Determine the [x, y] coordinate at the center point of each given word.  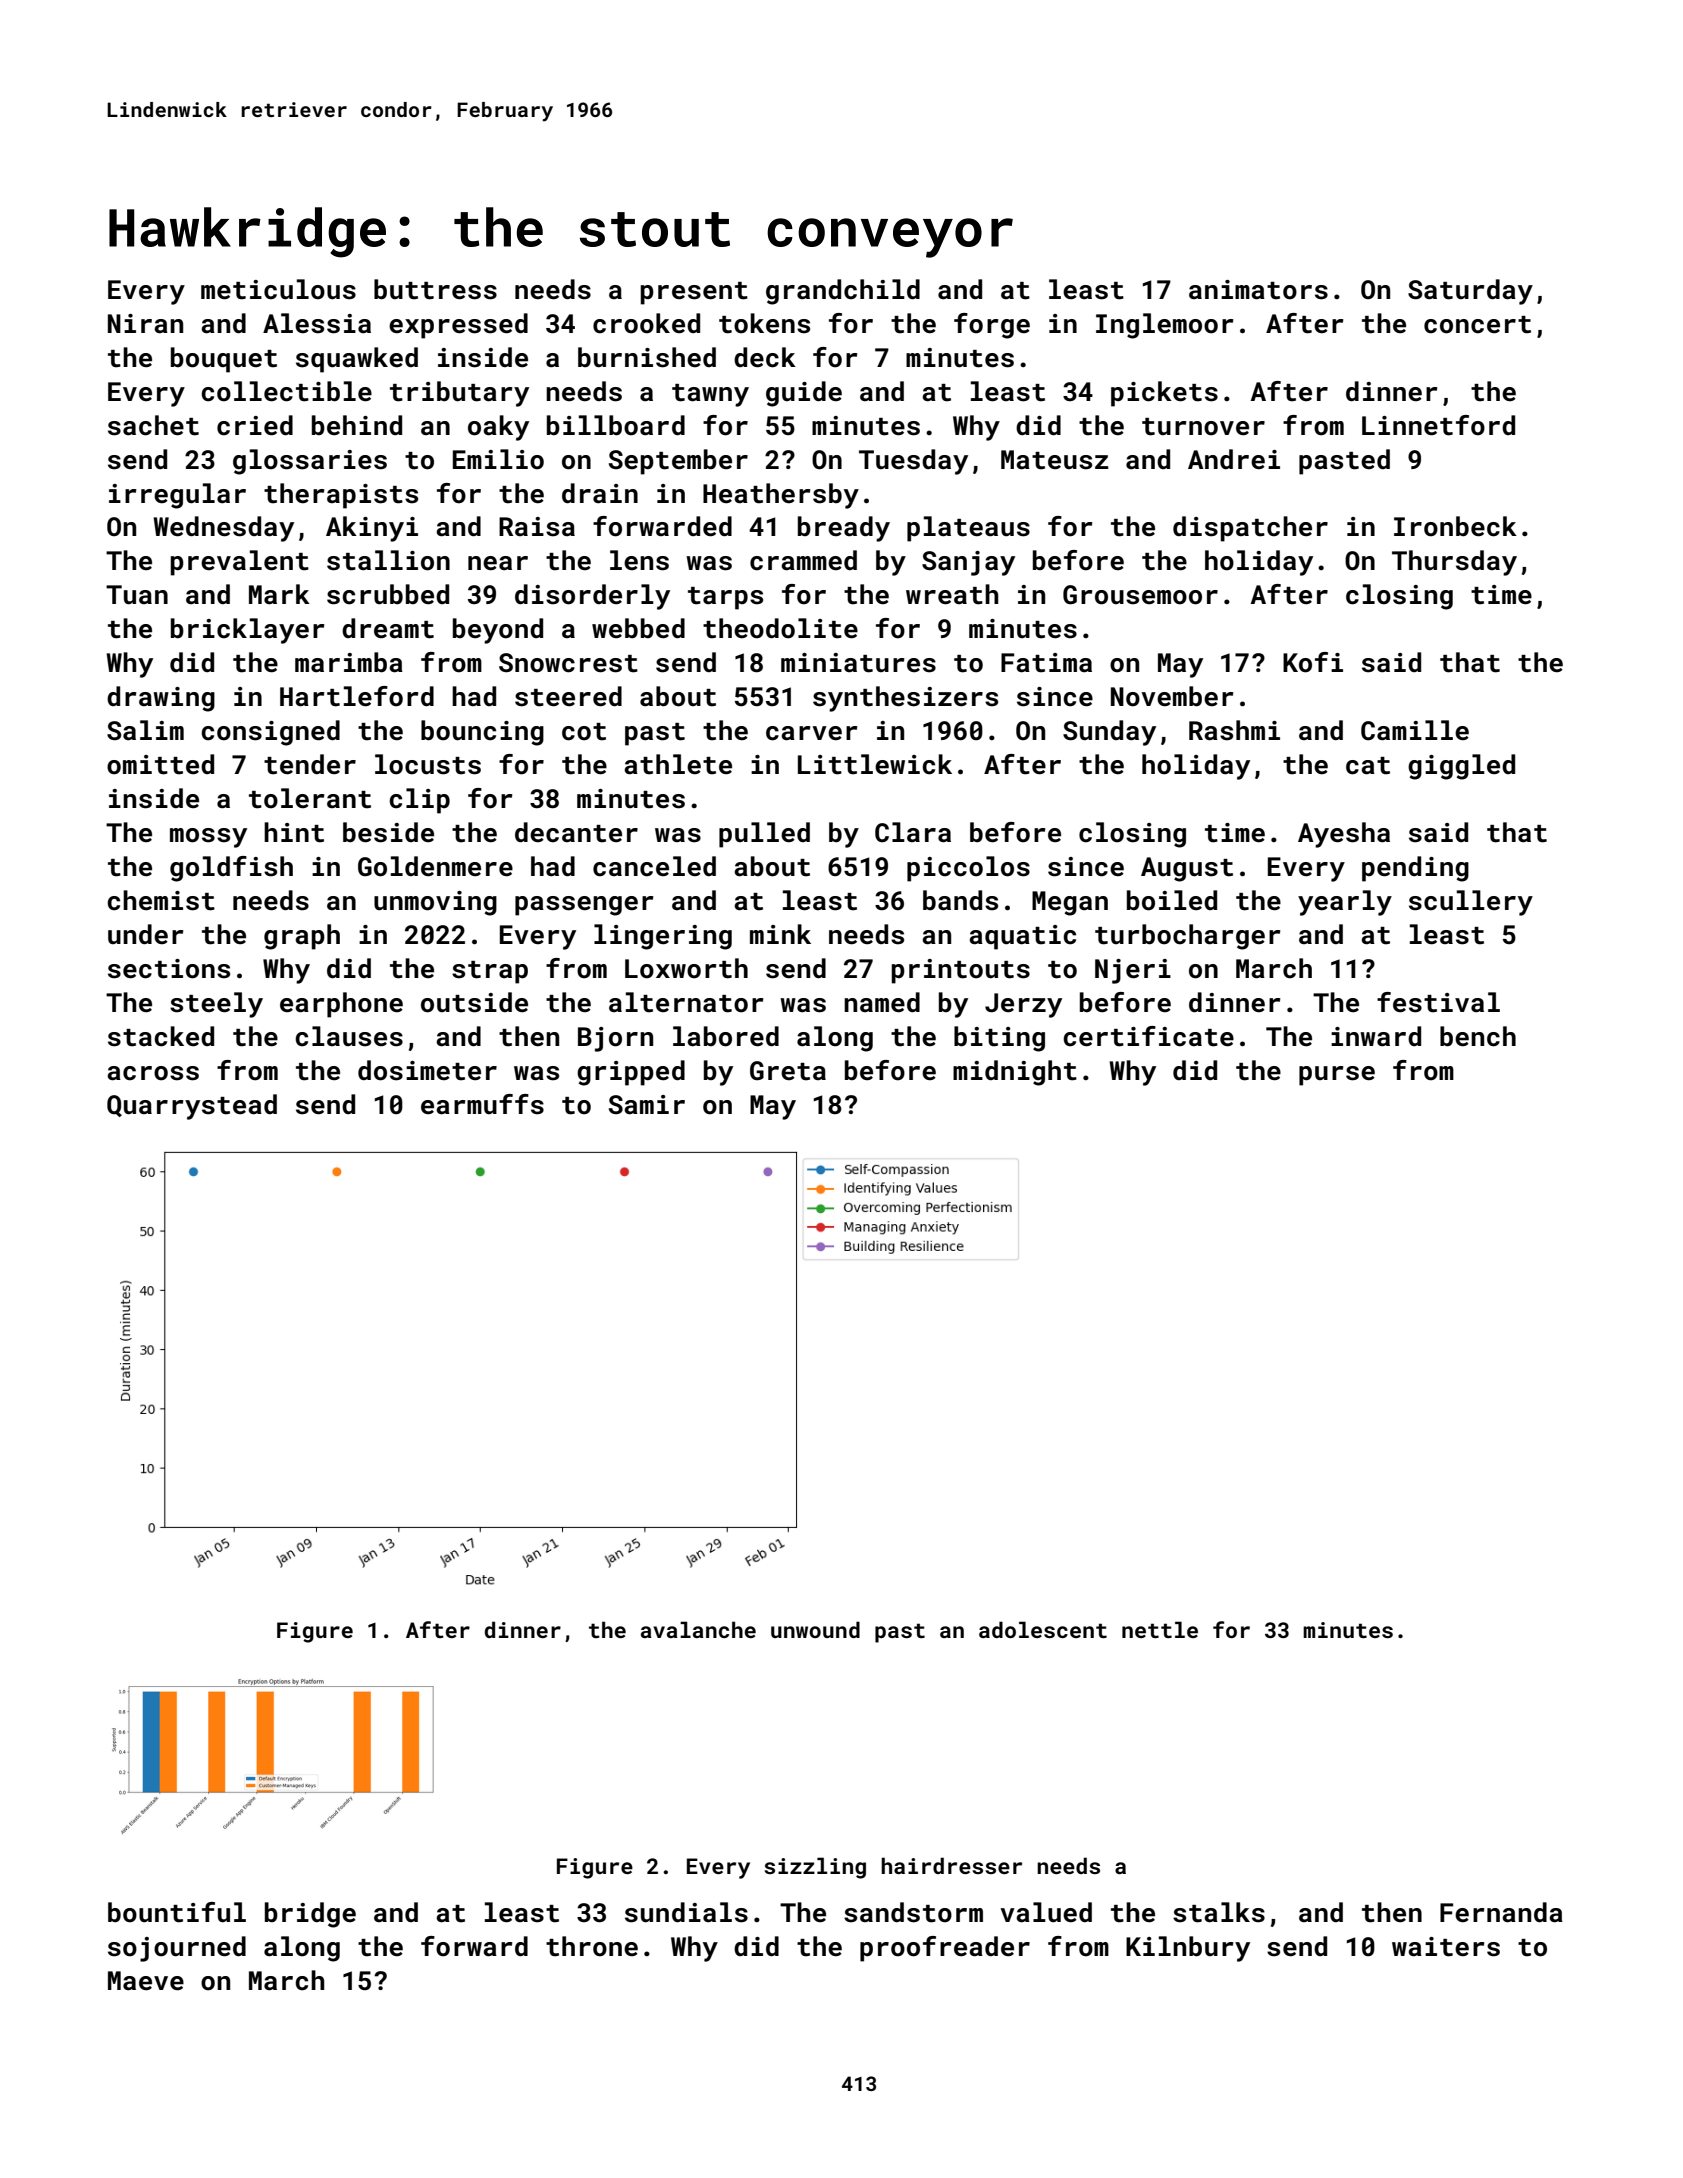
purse [1337, 1076]
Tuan [137, 595]
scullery [1471, 903]
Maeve [146, 1981]
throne [592, 1946]
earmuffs [482, 1104]
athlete [678, 764]
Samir [647, 1105]
